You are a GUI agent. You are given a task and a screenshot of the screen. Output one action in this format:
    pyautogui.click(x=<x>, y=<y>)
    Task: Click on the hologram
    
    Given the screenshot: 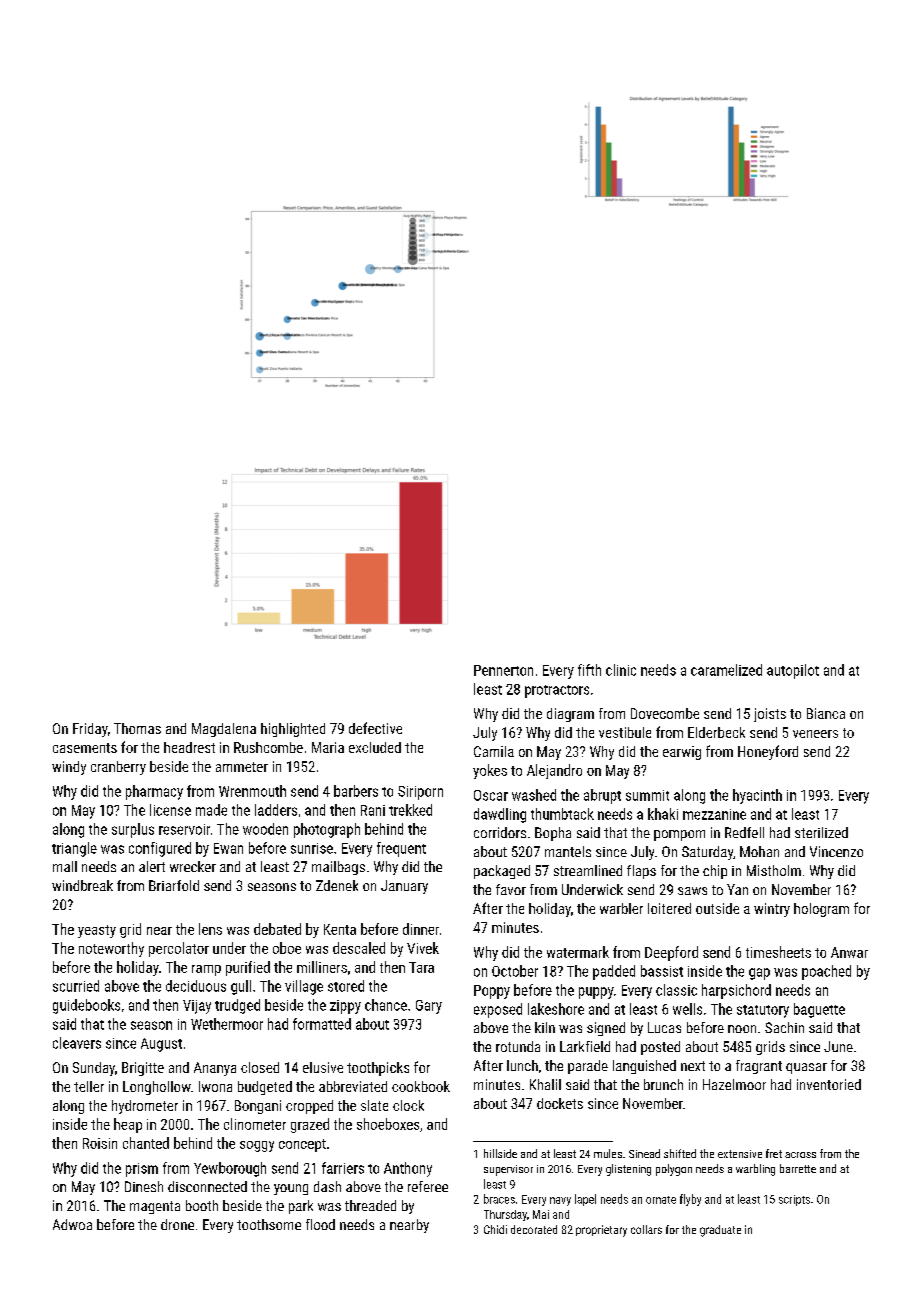 What is the action you would take?
    pyautogui.click(x=821, y=910)
